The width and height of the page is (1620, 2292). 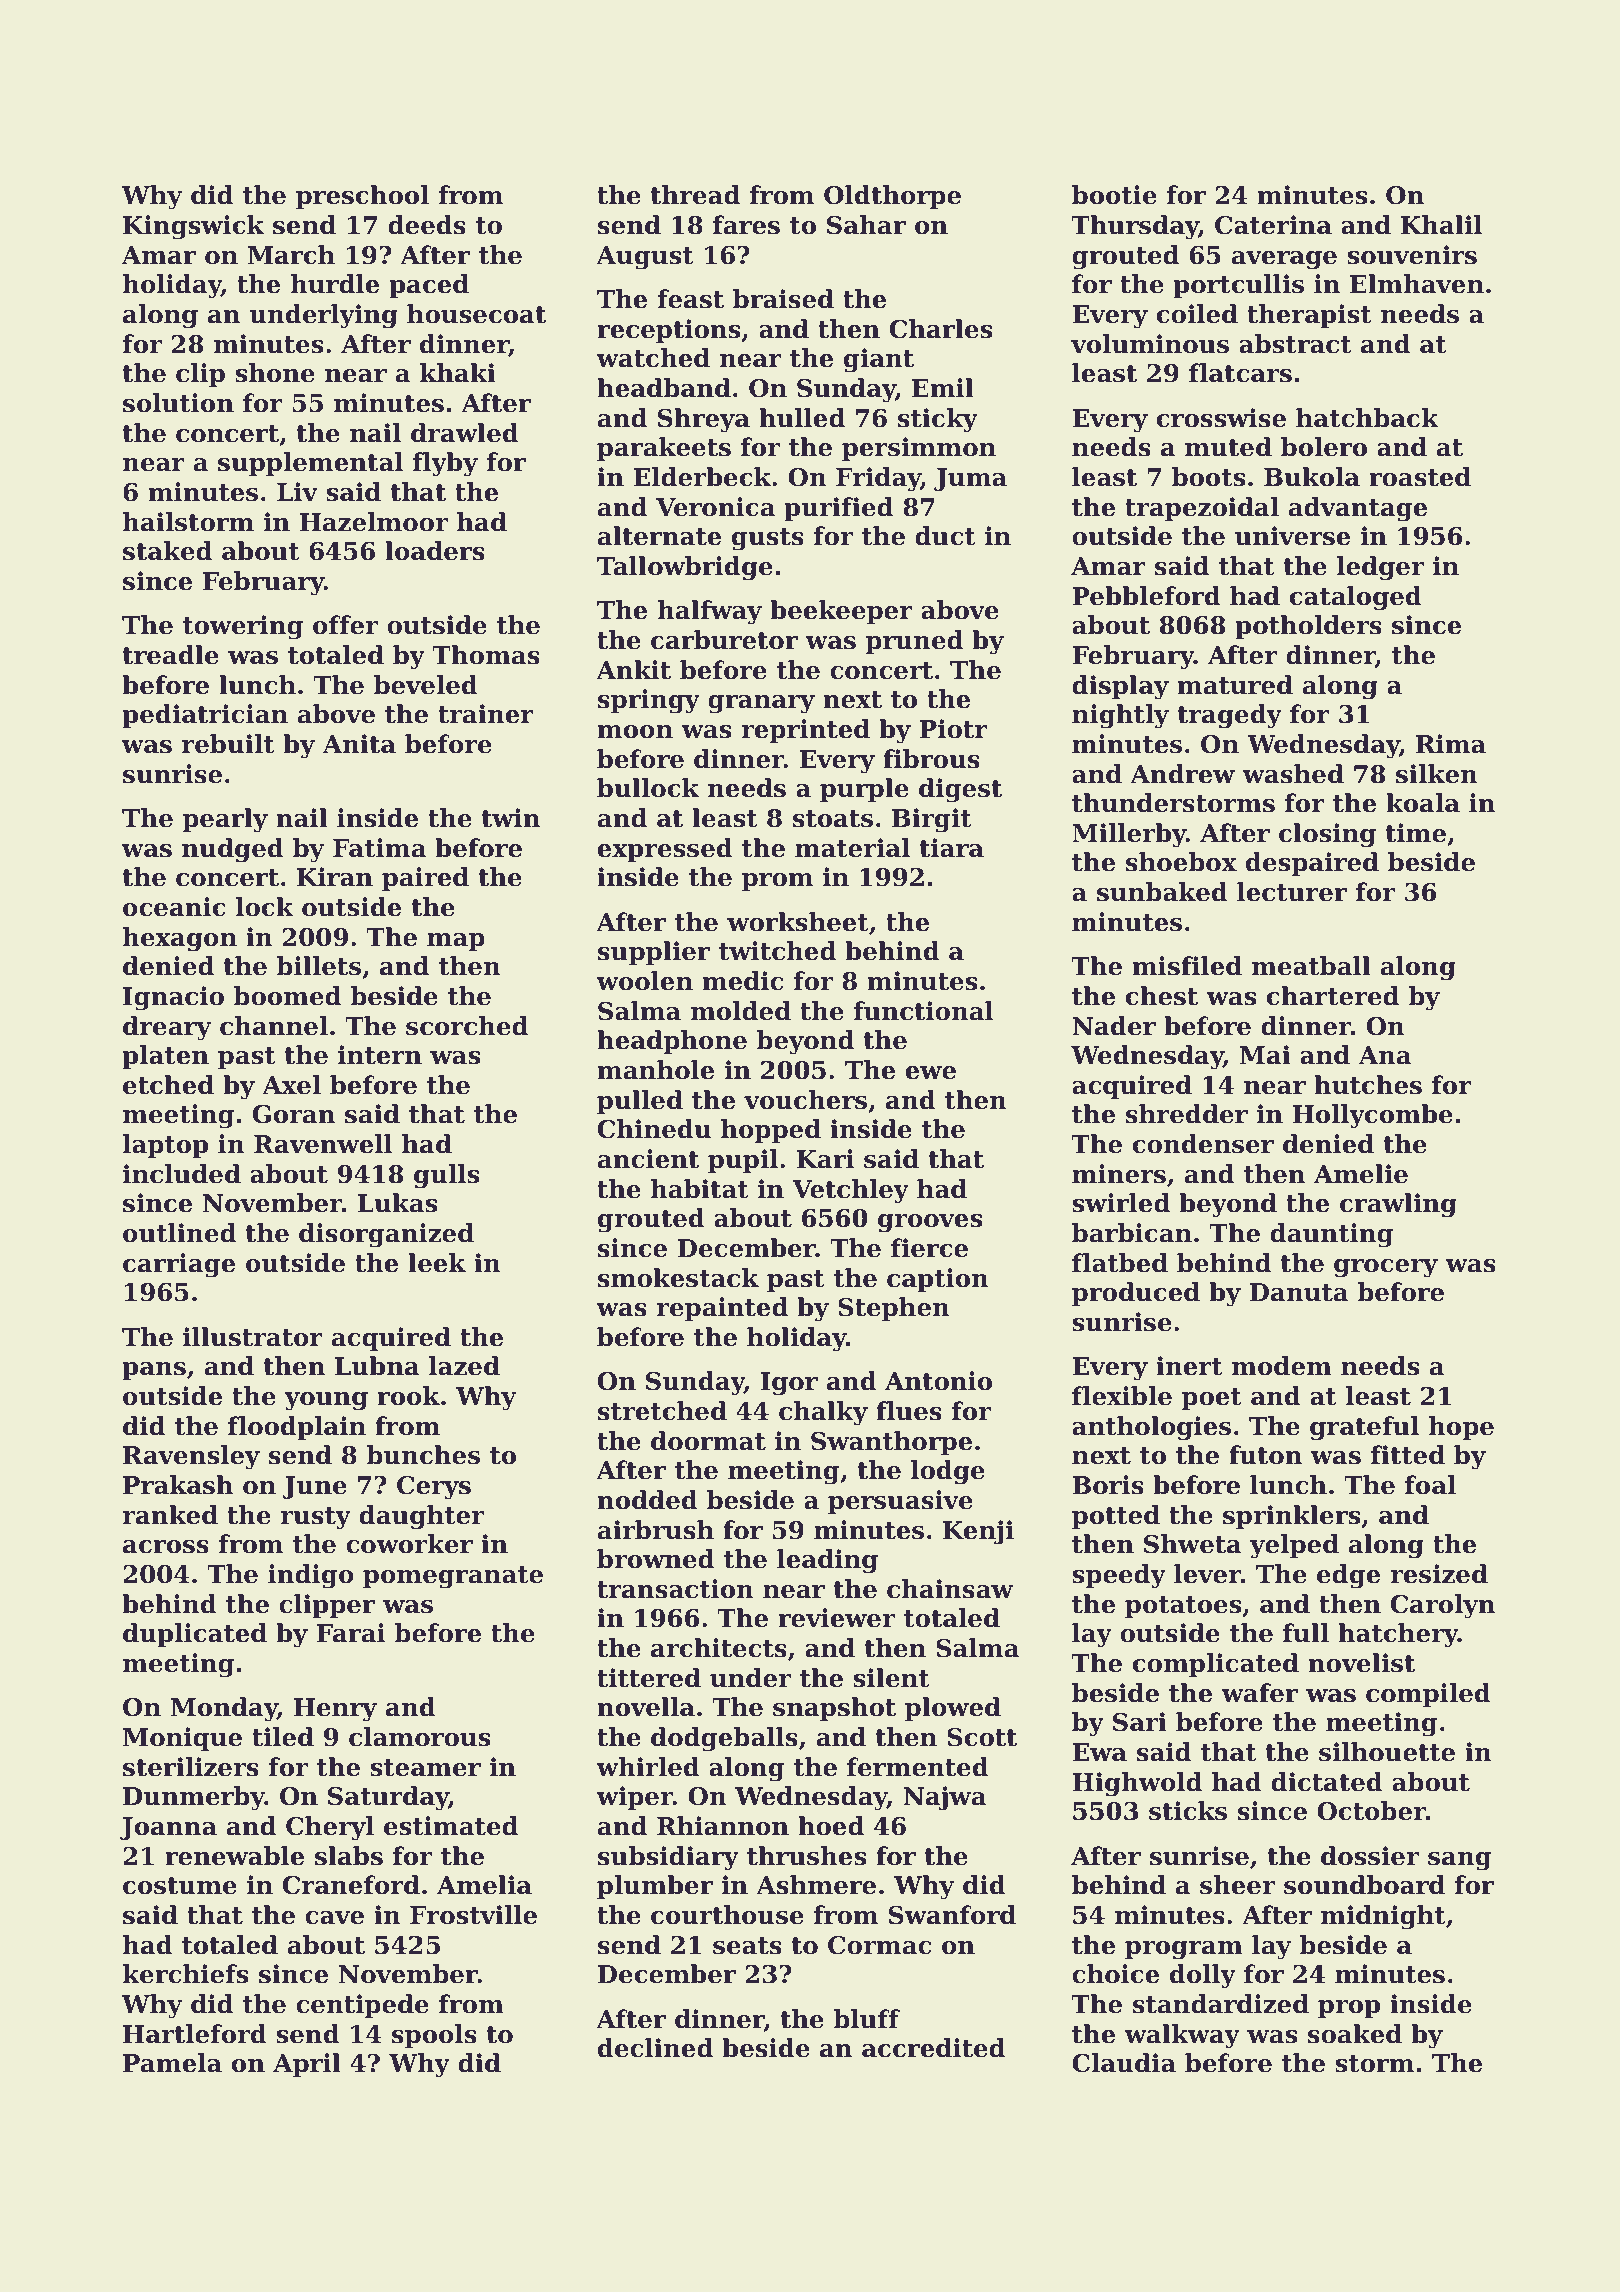 I want to click on intern, so click(x=380, y=1055).
